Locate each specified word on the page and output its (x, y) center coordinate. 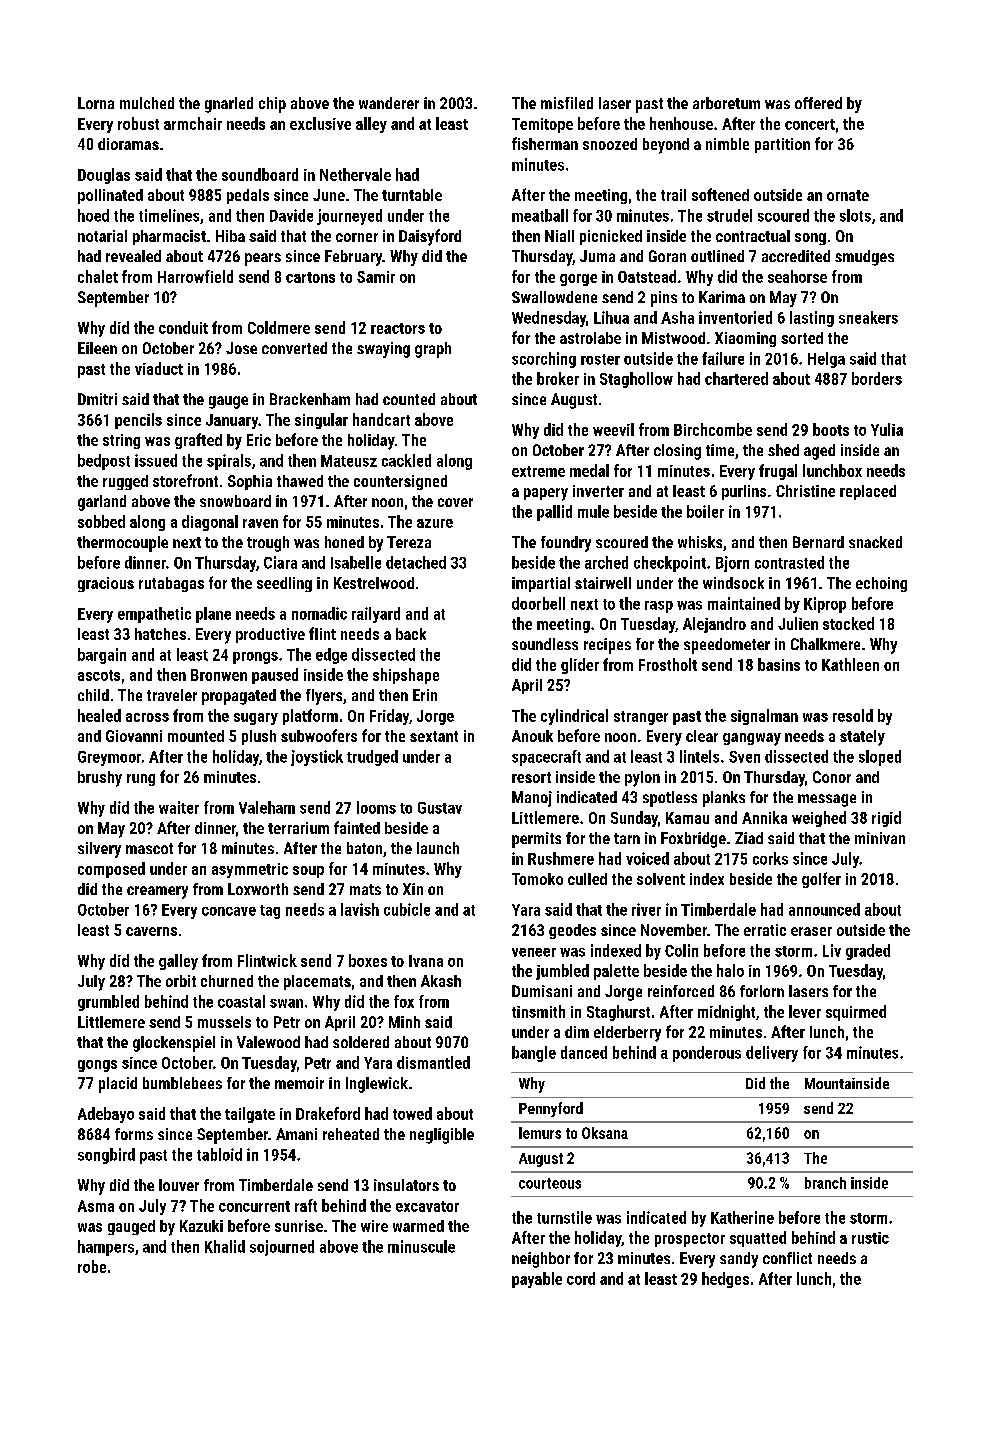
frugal (778, 472)
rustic (870, 1238)
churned (227, 981)
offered (818, 103)
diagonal (210, 523)
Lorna (96, 103)
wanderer (389, 103)
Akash (441, 981)
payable (537, 1280)
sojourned (282, 1248)
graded (868, 952)
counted (409, 399)
